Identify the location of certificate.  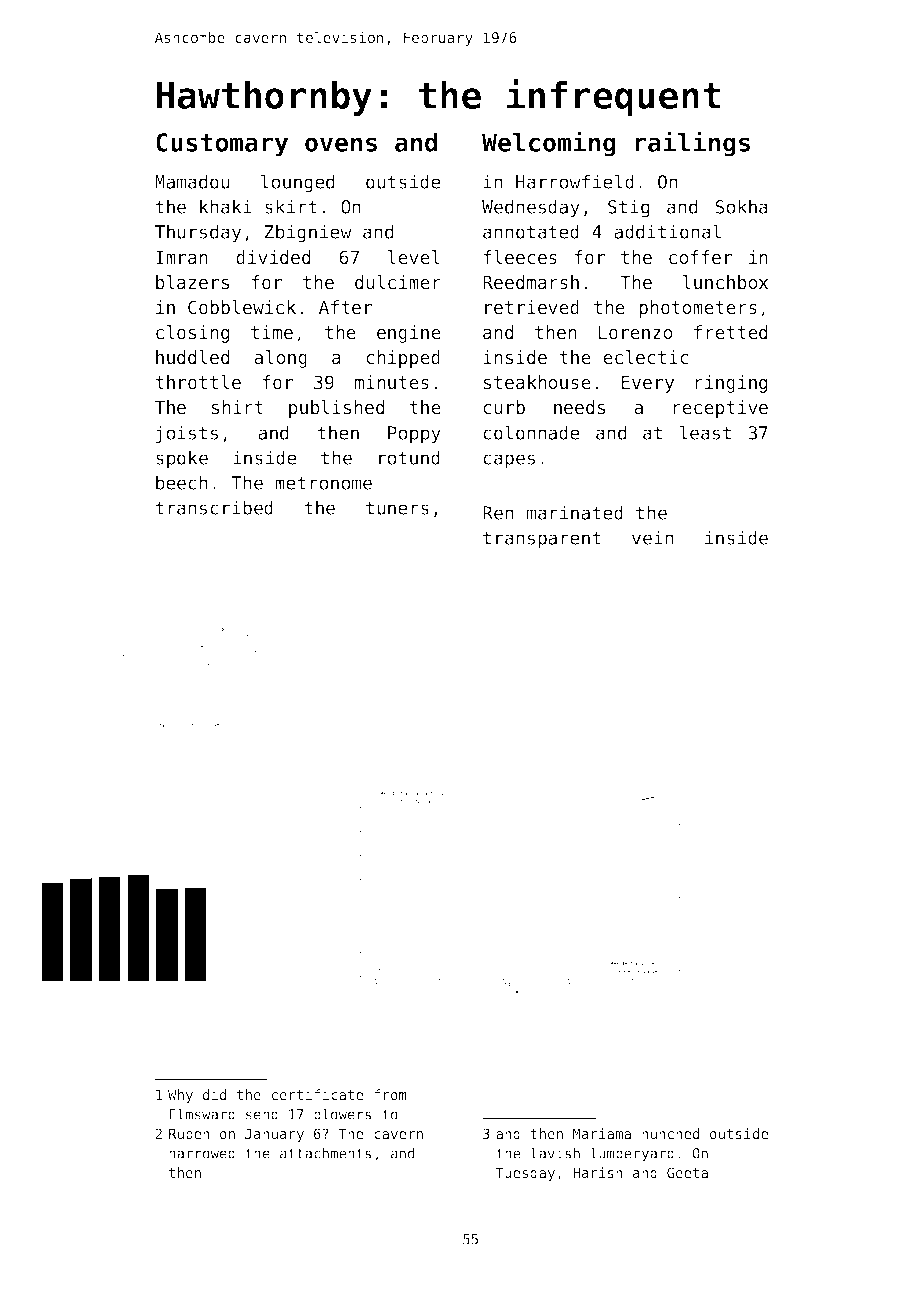
(317, 1094).
